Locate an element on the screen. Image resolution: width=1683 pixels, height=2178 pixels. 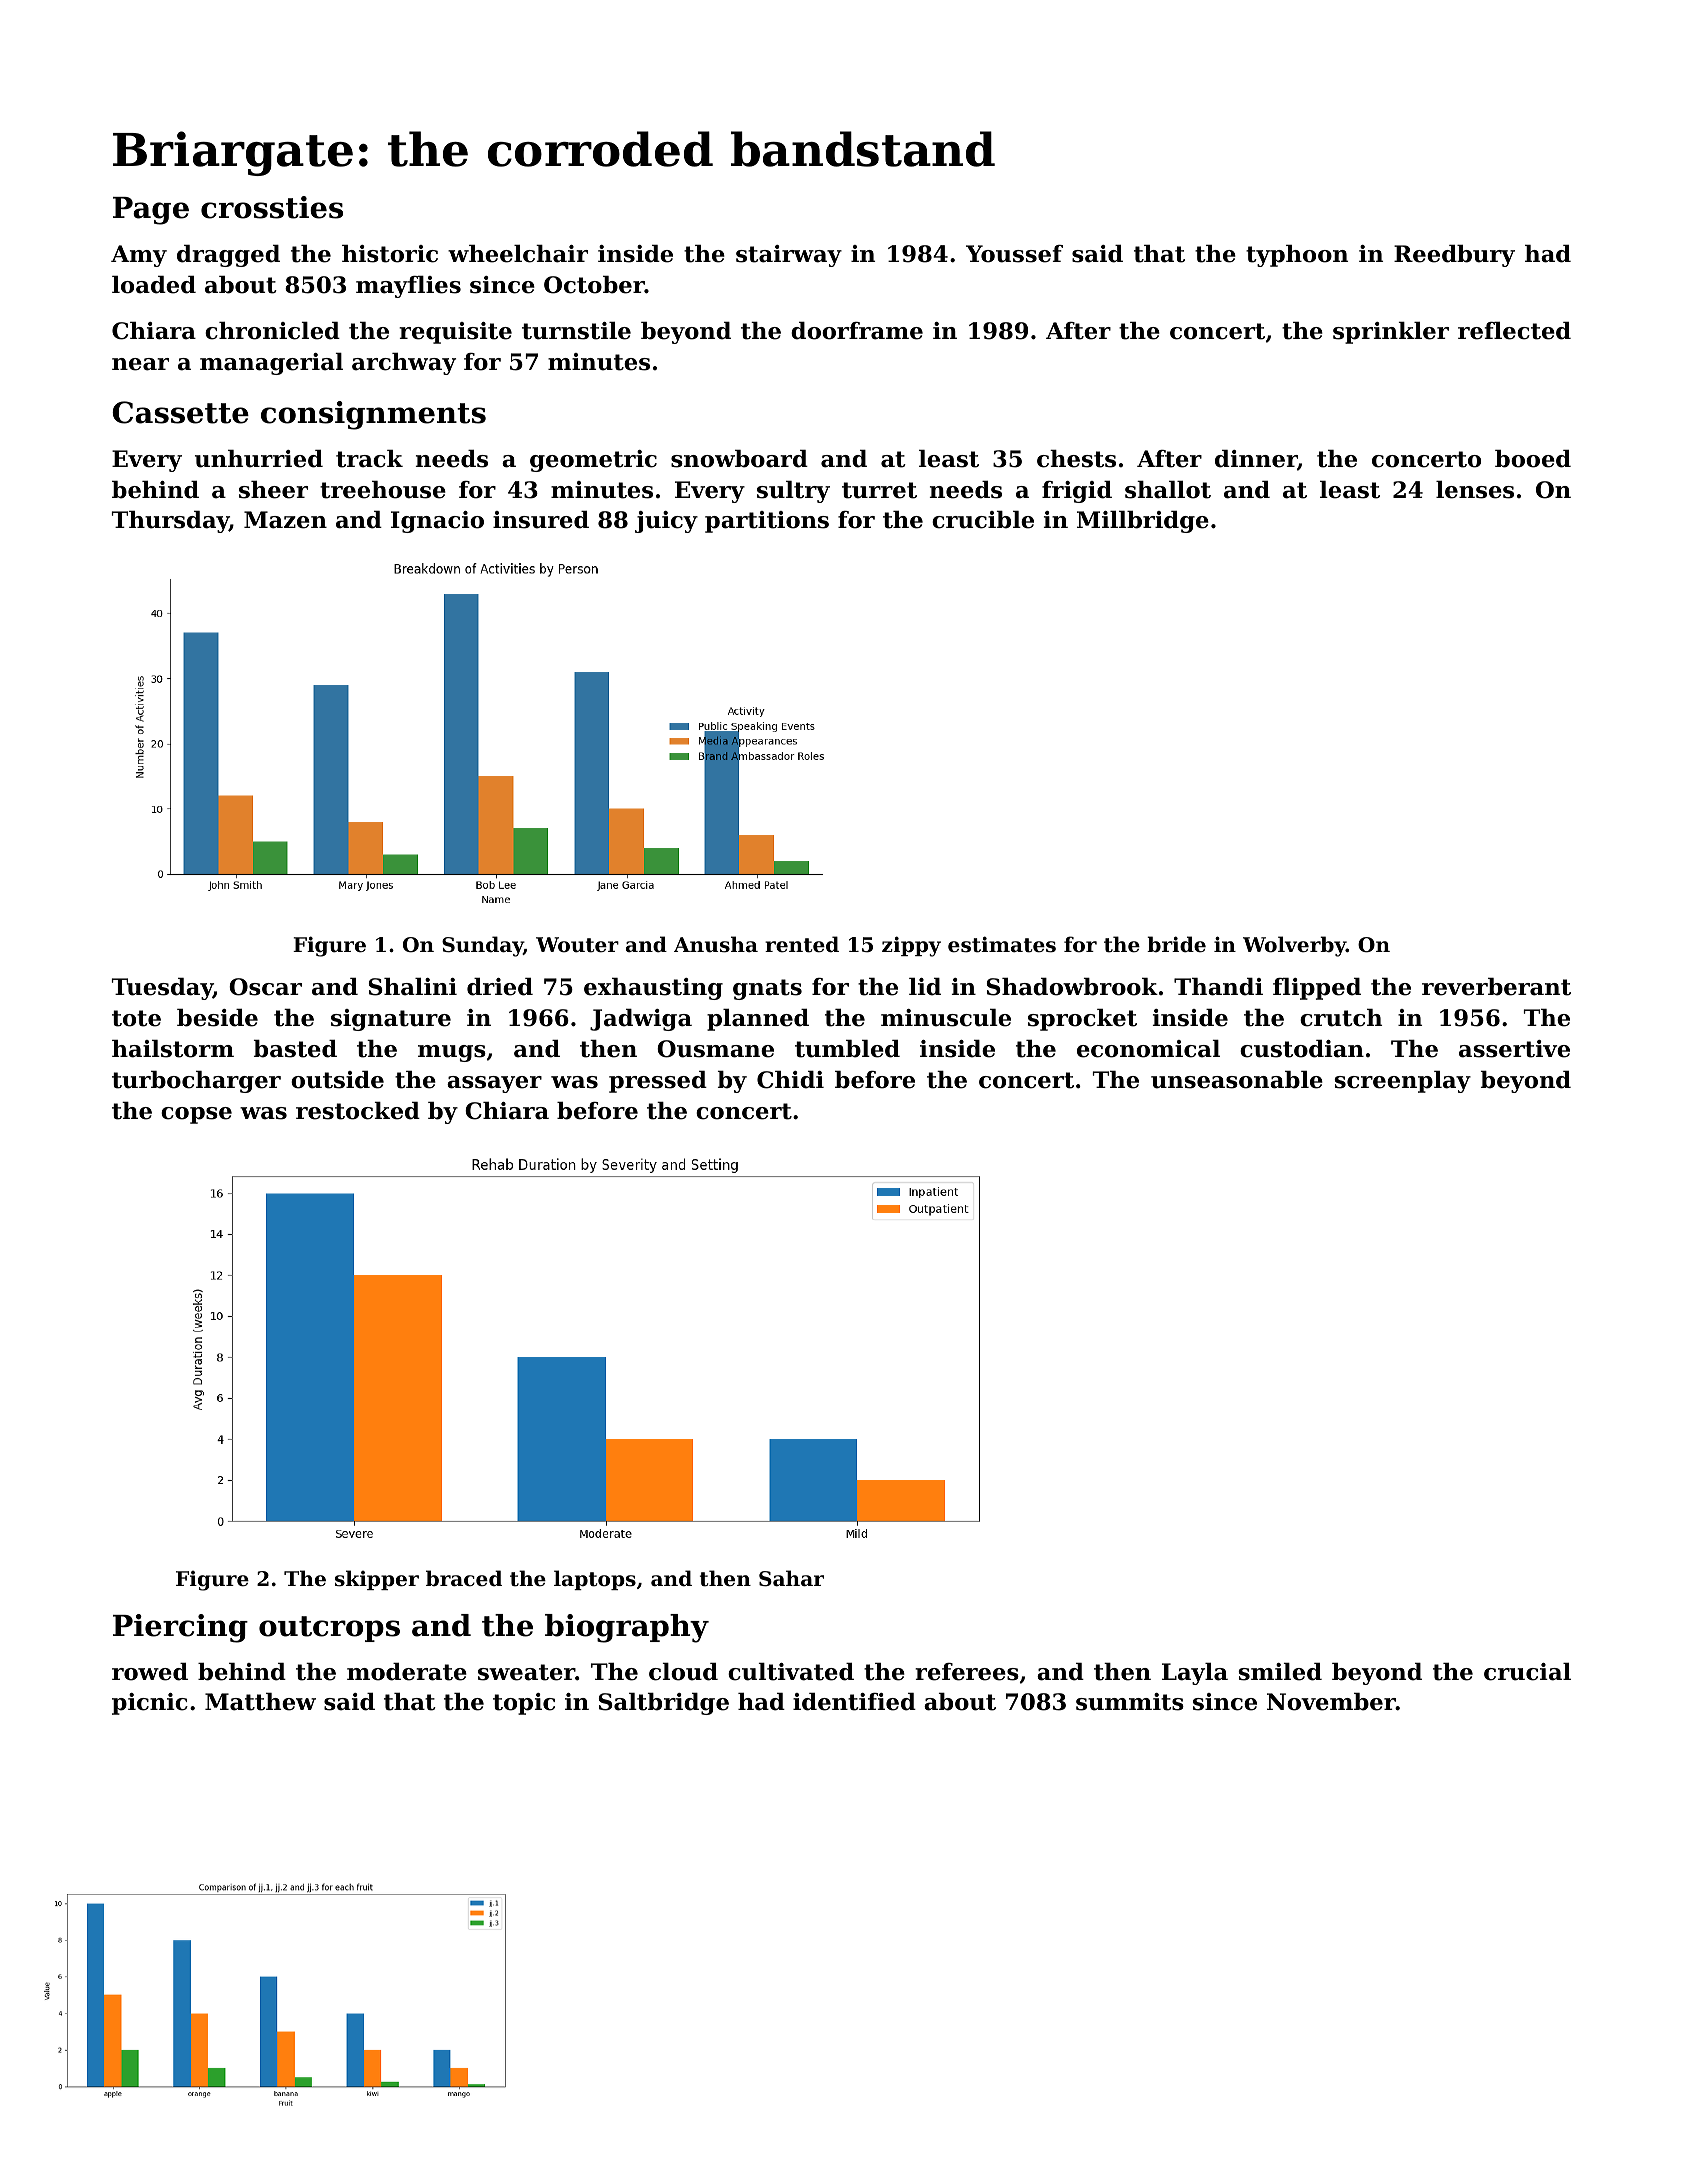
gnats is located at coordinates (767, 989).
